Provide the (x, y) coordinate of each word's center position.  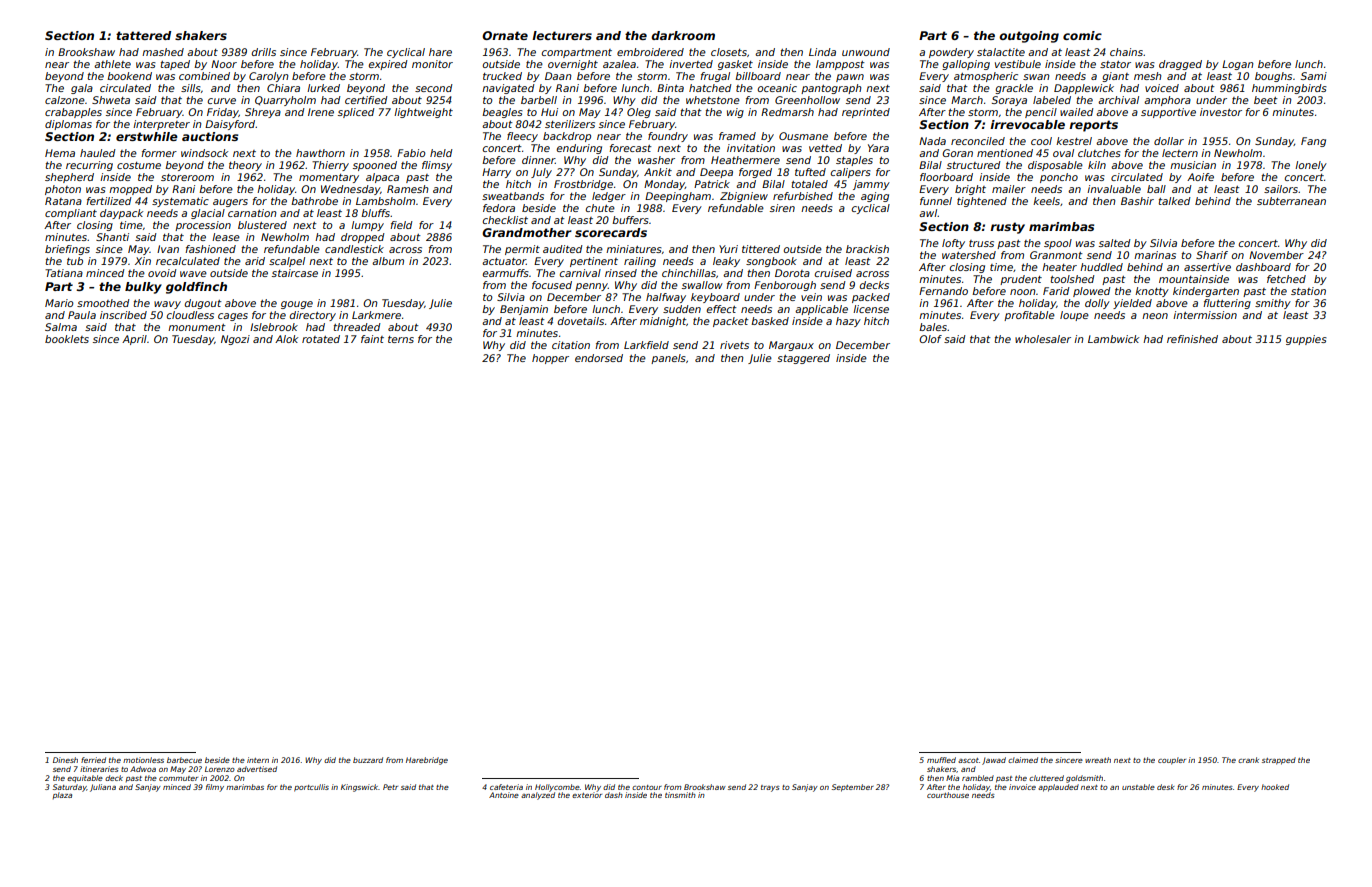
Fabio (411, 153)
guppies (1306, 340)
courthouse (948, 795)
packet (731, 322)
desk (1166, 787)
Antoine (504, 795)
